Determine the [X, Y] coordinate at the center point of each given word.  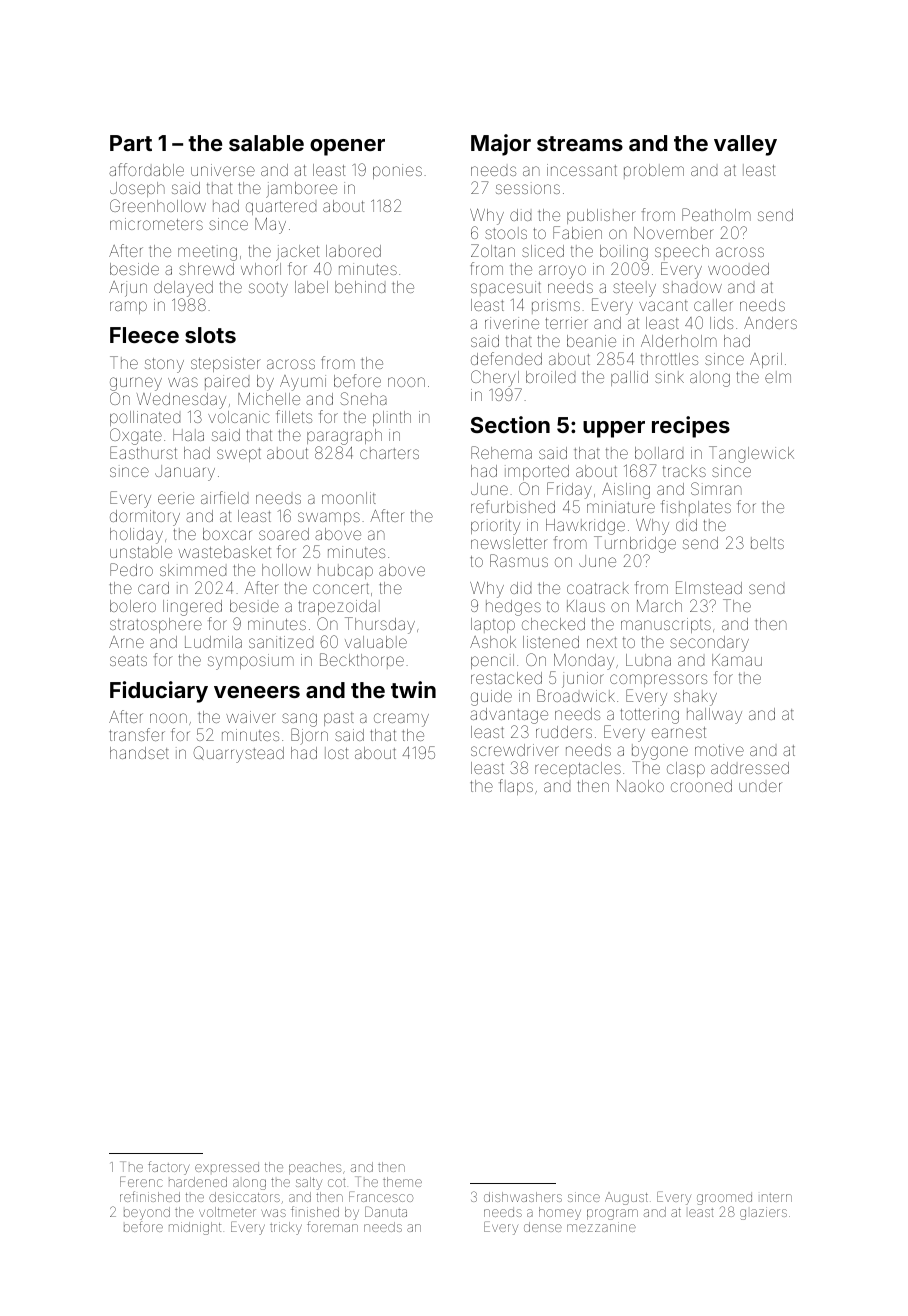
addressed [750, 768]
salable [266, 143]
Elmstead [709, 587]
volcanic [239, 417]
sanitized [281, 642]
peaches [315, 1168]
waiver [251, 717]
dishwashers [523, 1197]
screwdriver [515, 750]
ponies [397, 171]
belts [767, 543]
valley [745, 145]
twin [413, 689]
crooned [701, 786]
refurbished [513, 506]
